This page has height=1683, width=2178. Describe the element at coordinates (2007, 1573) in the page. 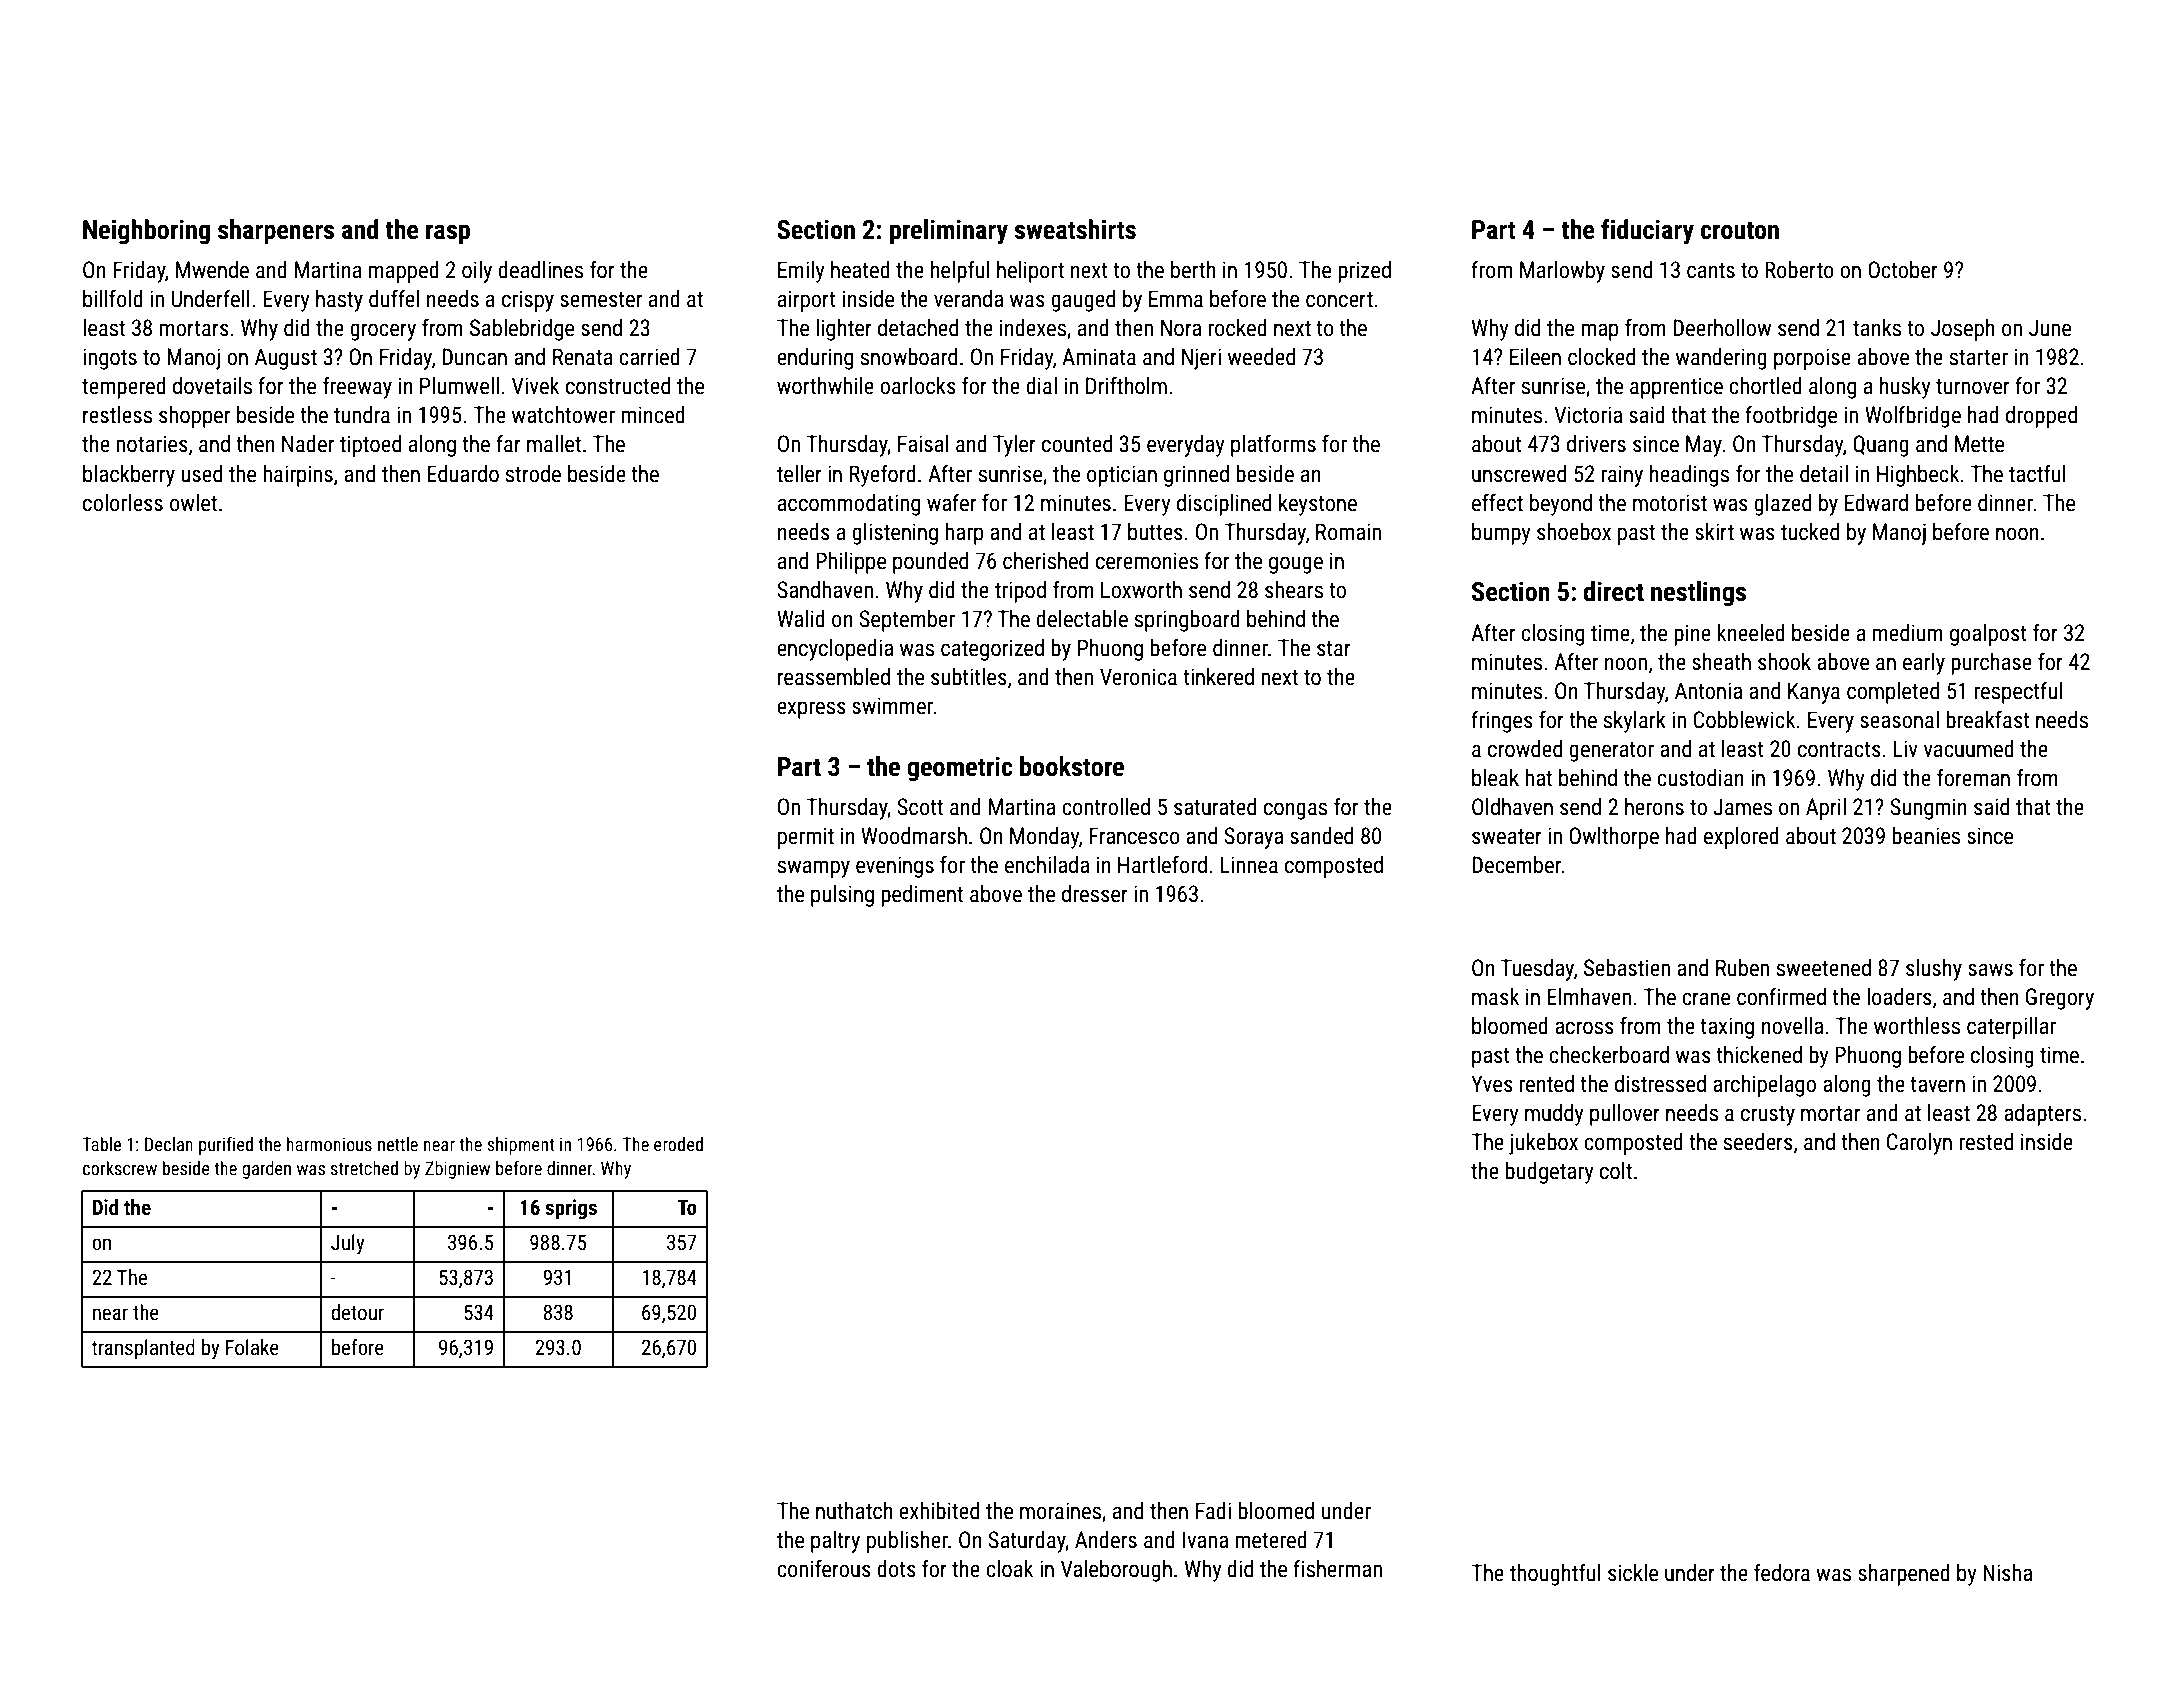

I see `Nisha` at that location.
